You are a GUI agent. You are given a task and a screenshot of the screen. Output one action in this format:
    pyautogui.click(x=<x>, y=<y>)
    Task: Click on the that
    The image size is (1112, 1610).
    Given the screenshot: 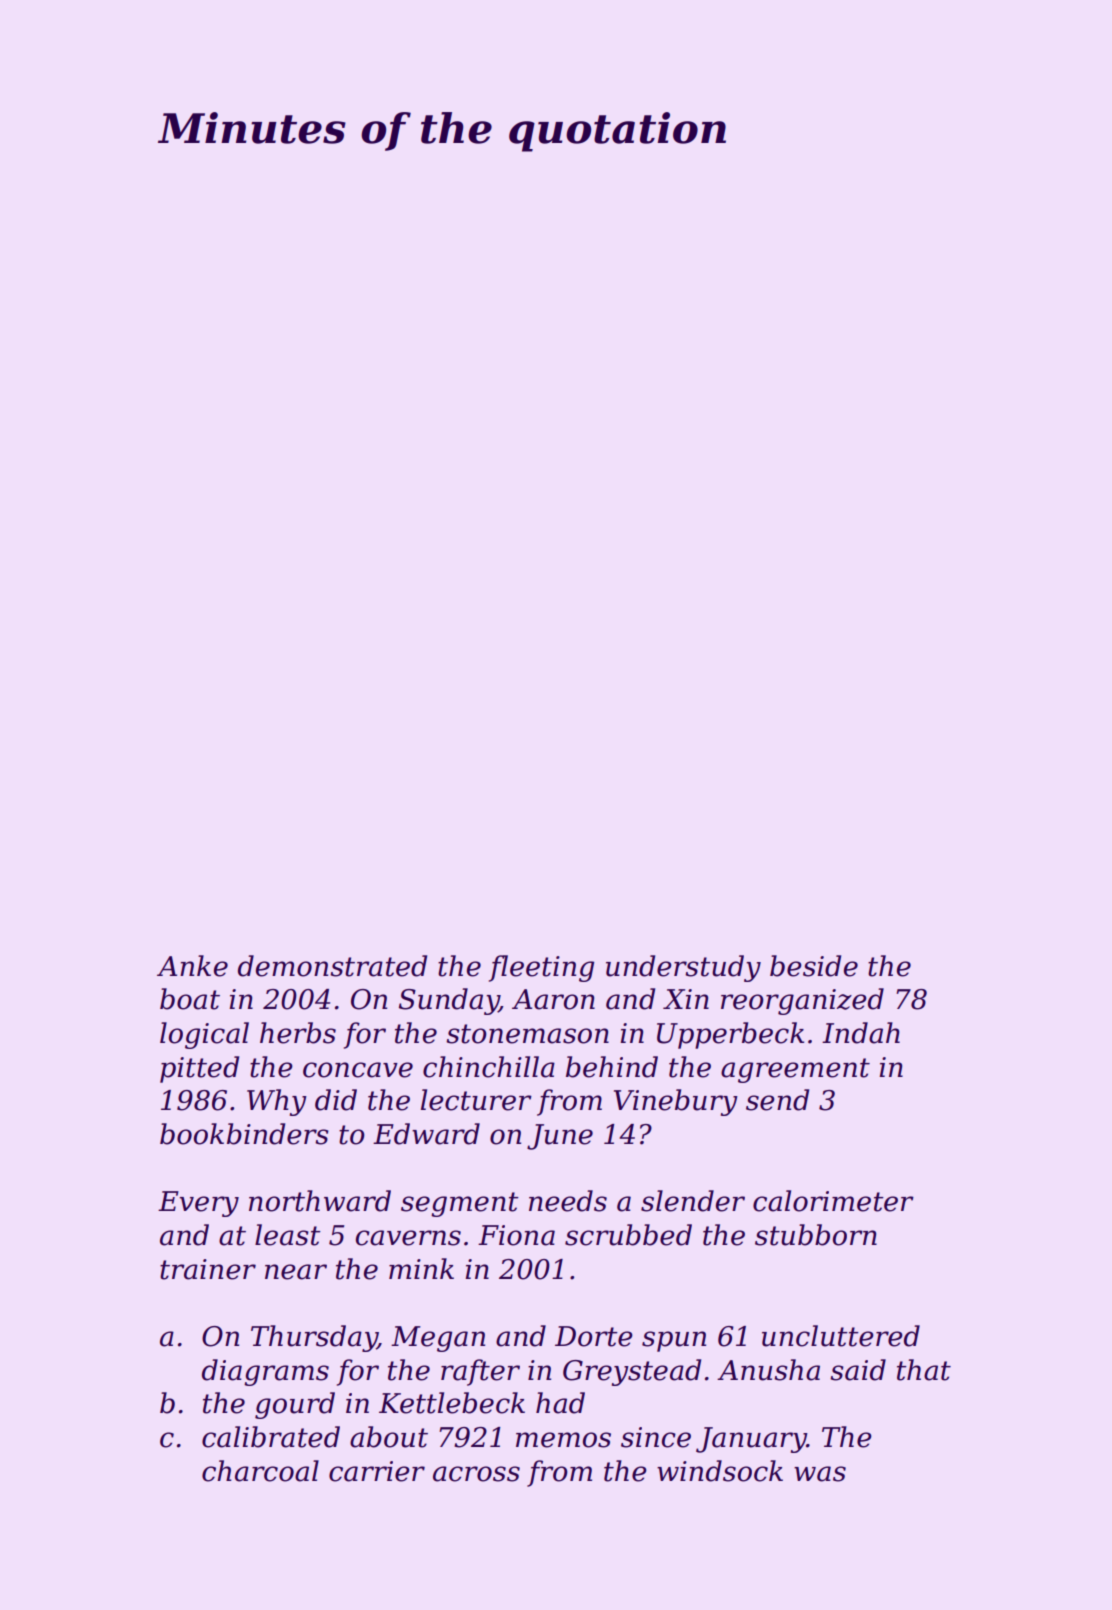 What is the action you would take?
    pyautogui.click(x=924, y=1370)
